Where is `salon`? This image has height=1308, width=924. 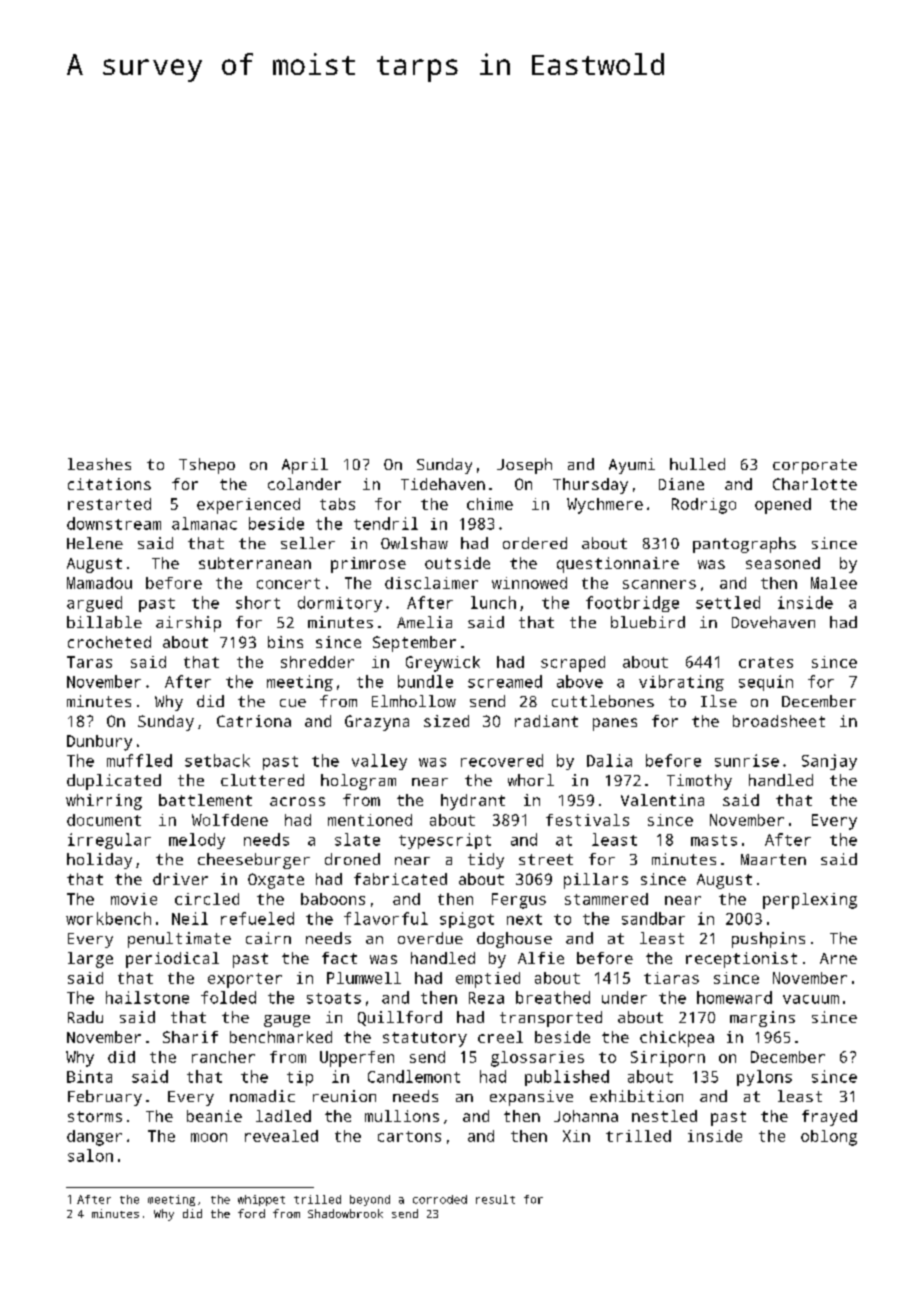
salon is located at coordinates (90, 1155).
